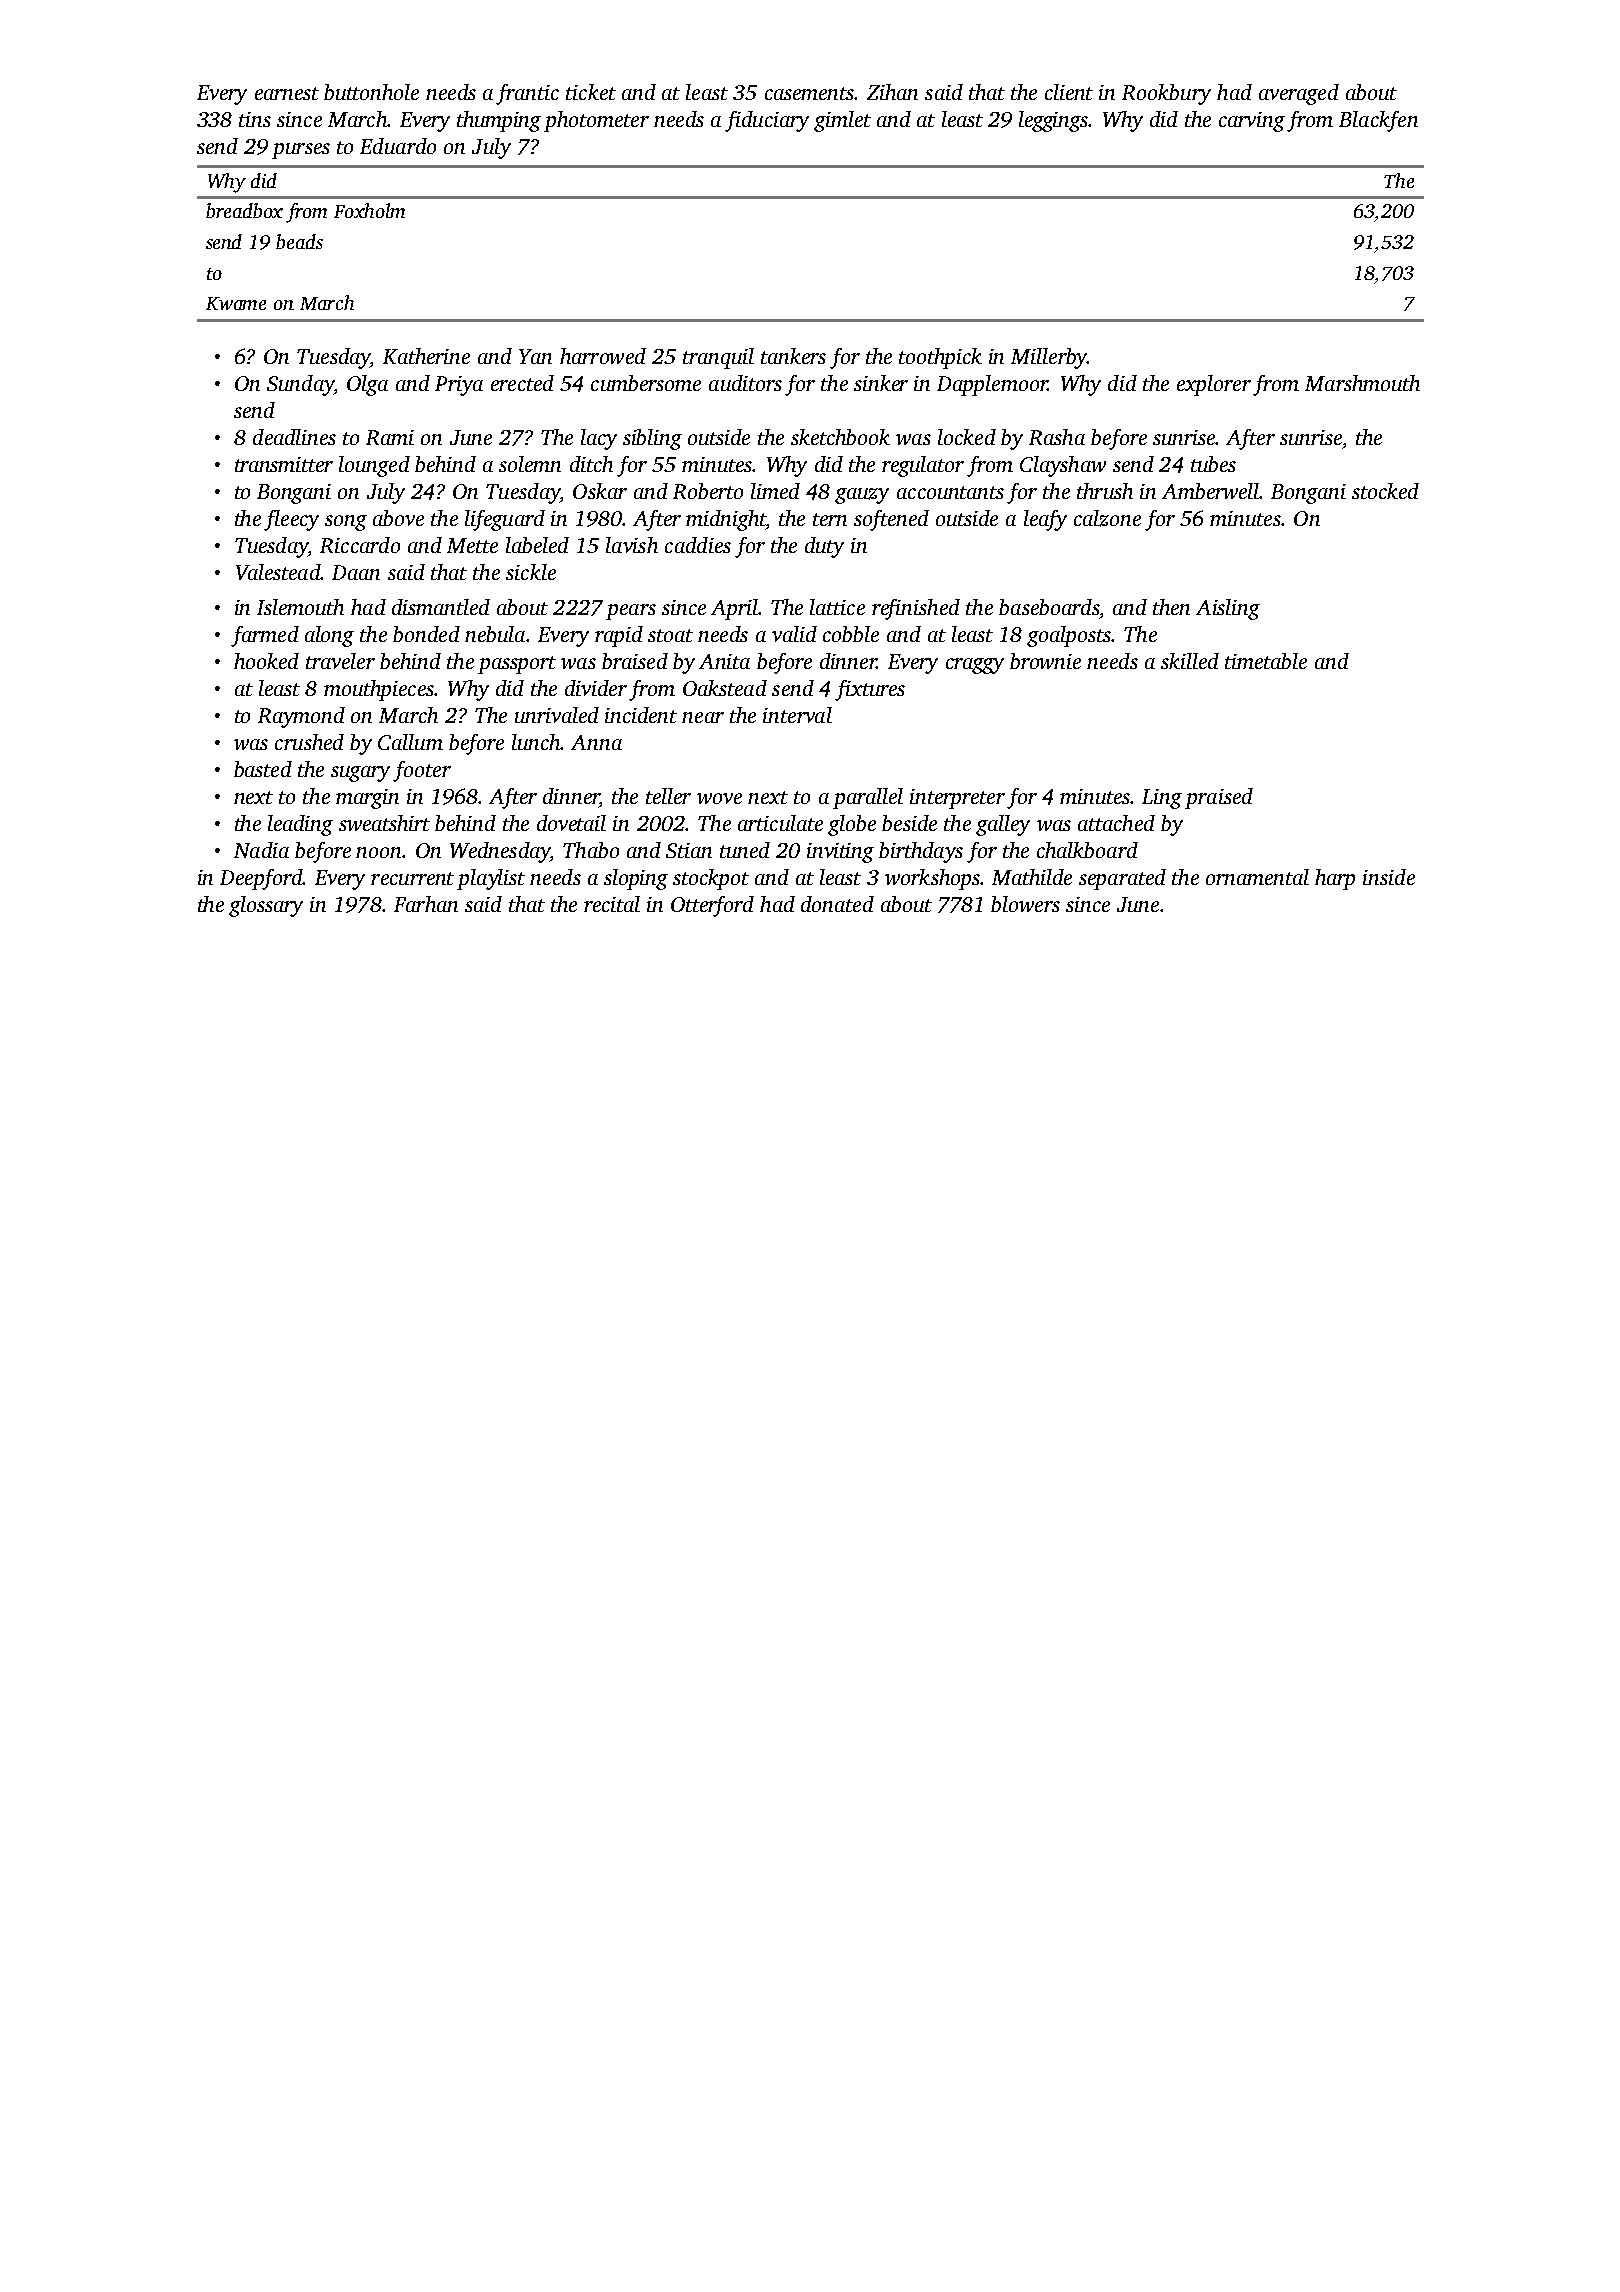 This screenshot has height=2292, width=1620. I want to click on donated, so click(837, 904).
